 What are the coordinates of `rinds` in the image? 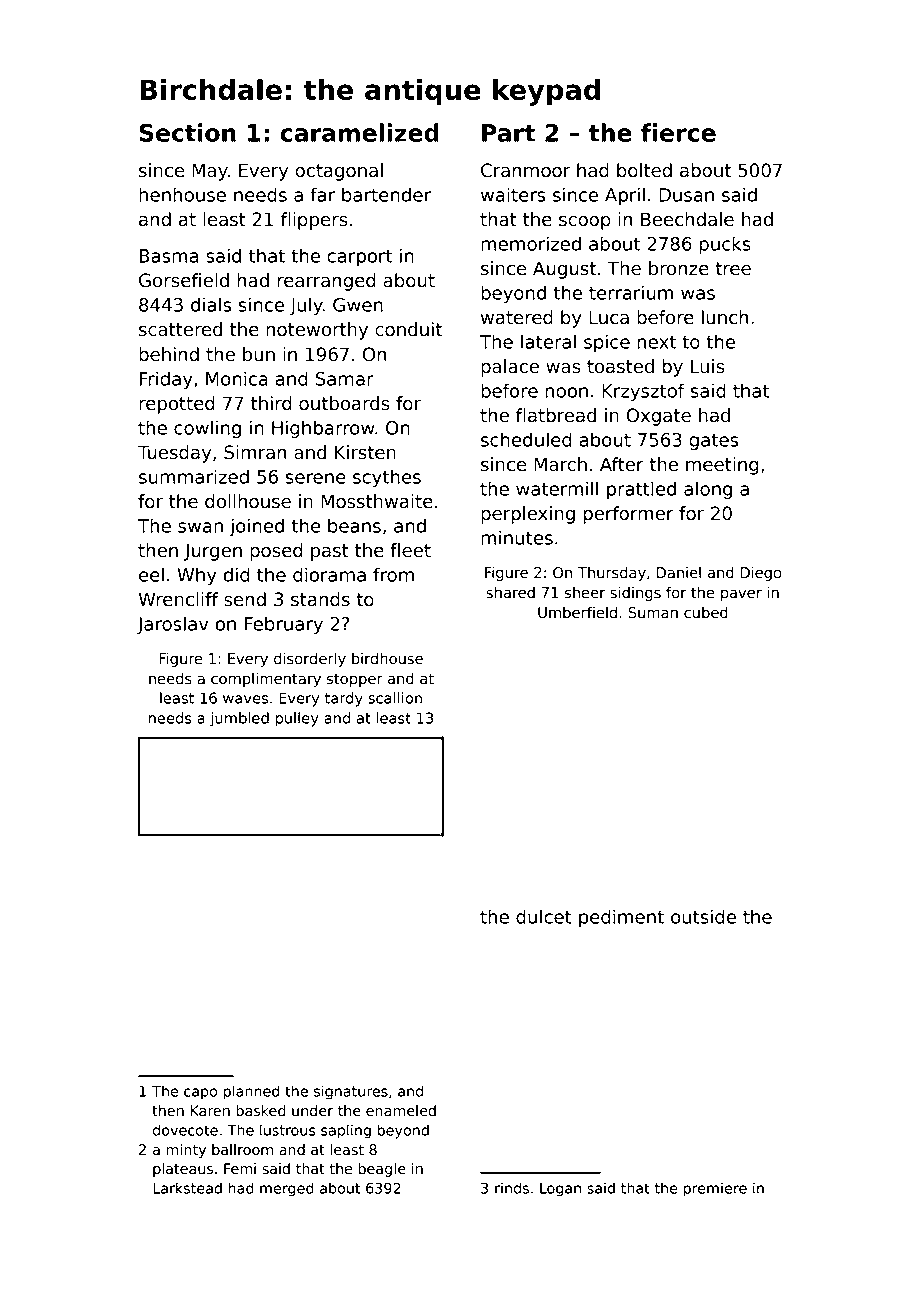 It's located at (512, 1188).
